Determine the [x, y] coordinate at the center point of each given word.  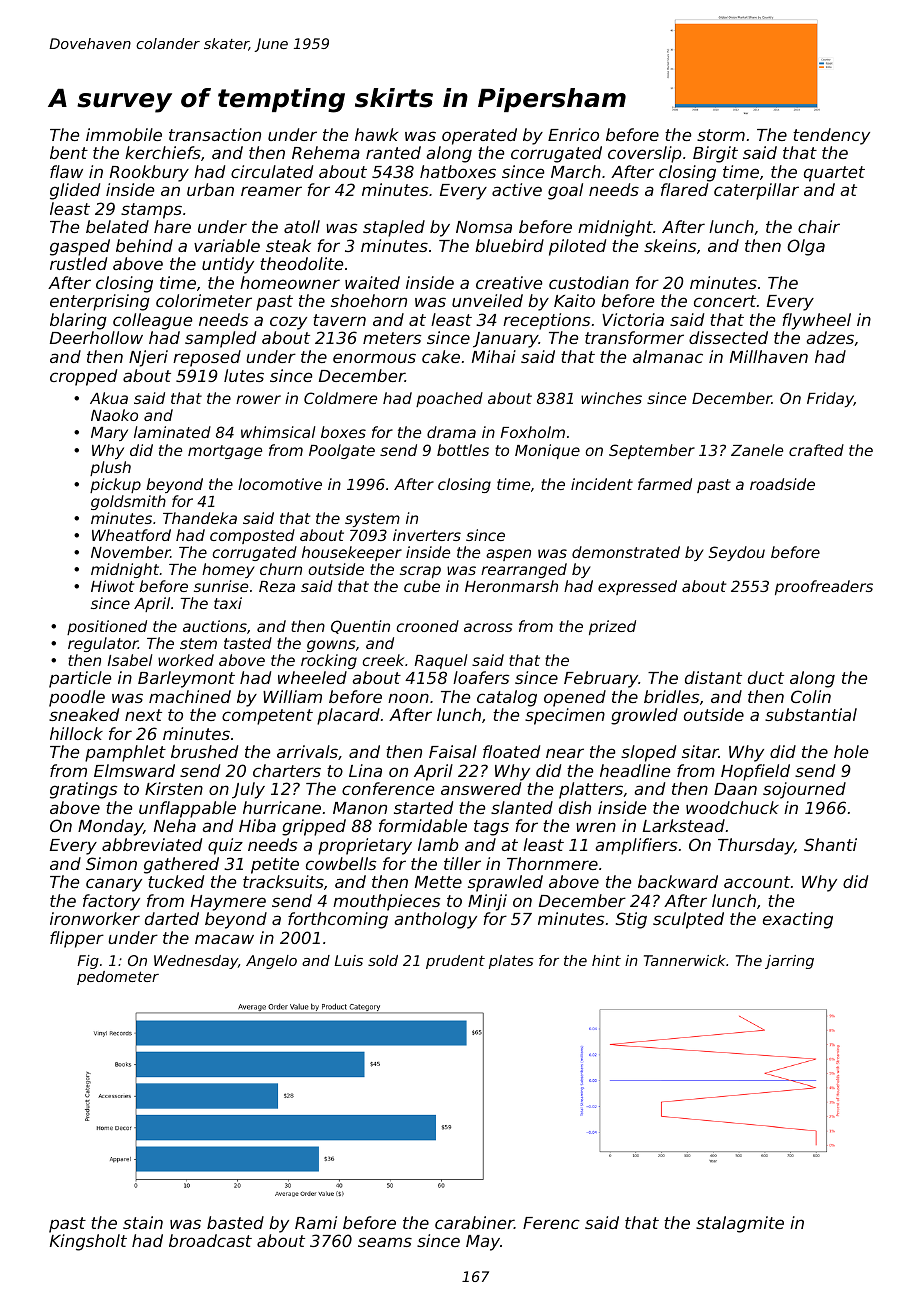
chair [819, 226]
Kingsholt [88, 1242]
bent [69, 152]
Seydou [737, 553]
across [488, 627]
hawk [376, 134]
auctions [215, 626]
